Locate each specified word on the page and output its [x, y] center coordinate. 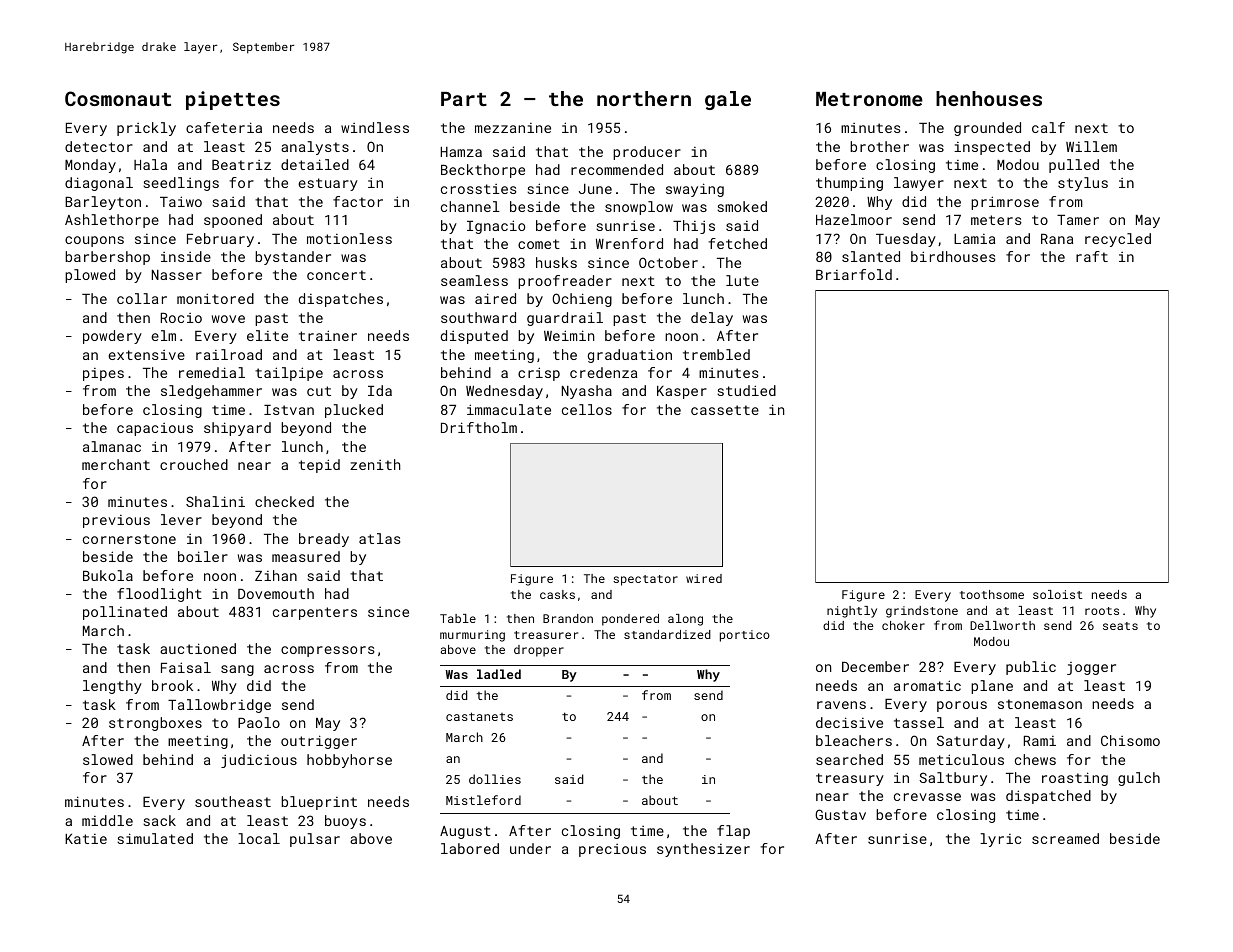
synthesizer [703, 850]
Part [464, 99]
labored [470, 848]
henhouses [989, 98]
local [259, 838]
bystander [293, 258]
